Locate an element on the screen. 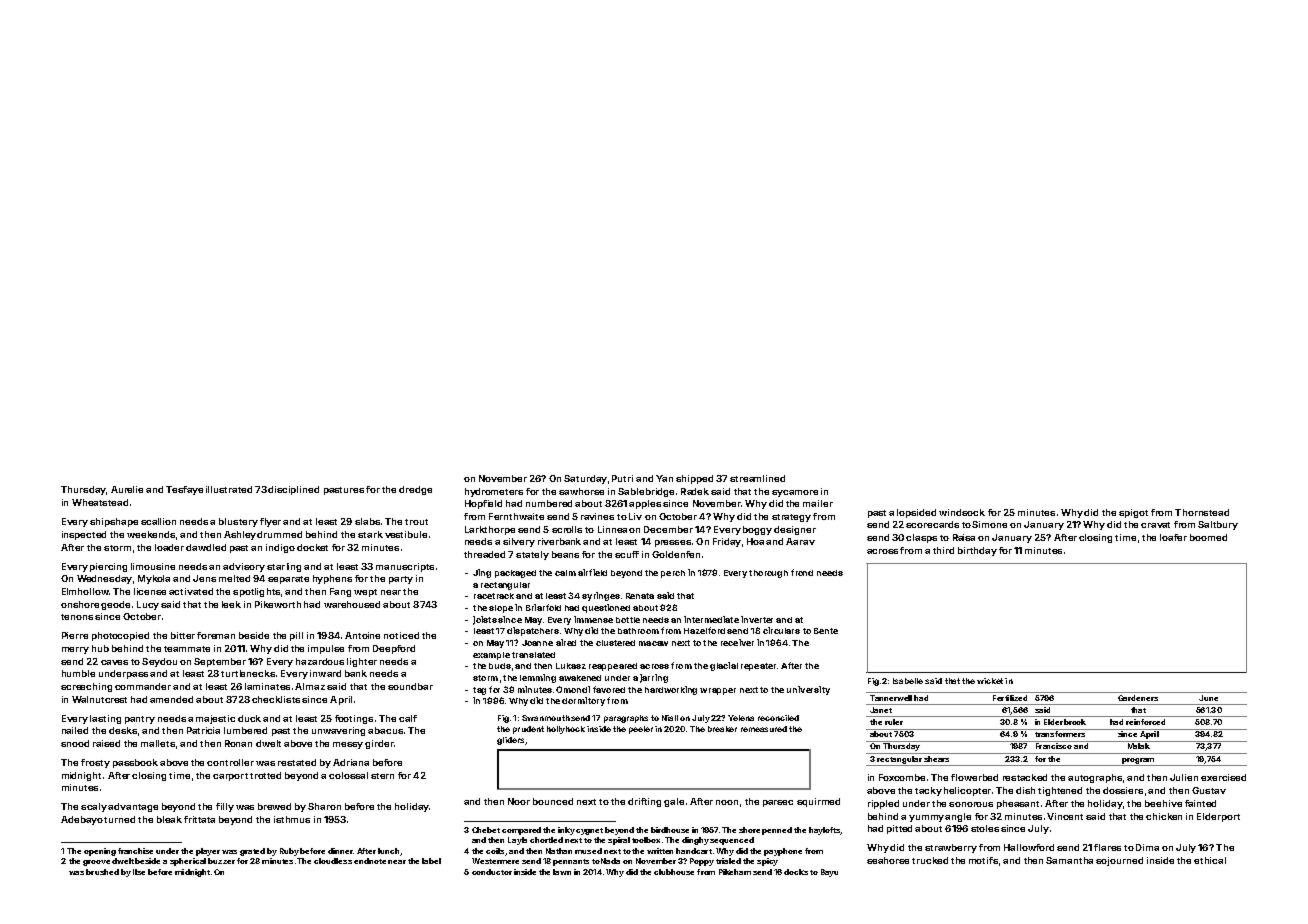  calf is located at coordinates (408, 718).
